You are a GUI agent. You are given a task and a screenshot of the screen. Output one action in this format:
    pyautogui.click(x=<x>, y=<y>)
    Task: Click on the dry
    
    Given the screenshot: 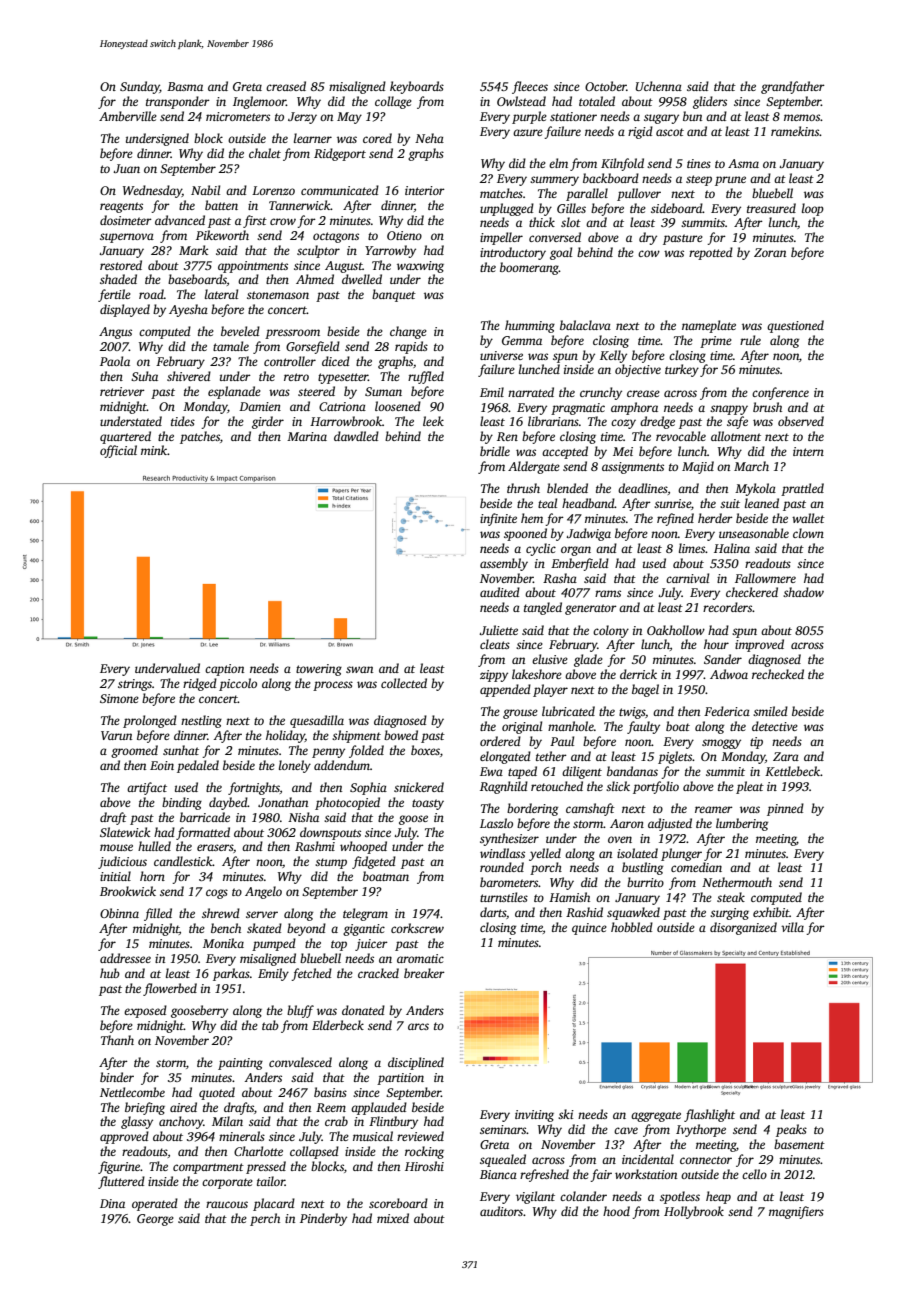 What is the action you would take?
    pyautogui.click(x=648, y=238)
